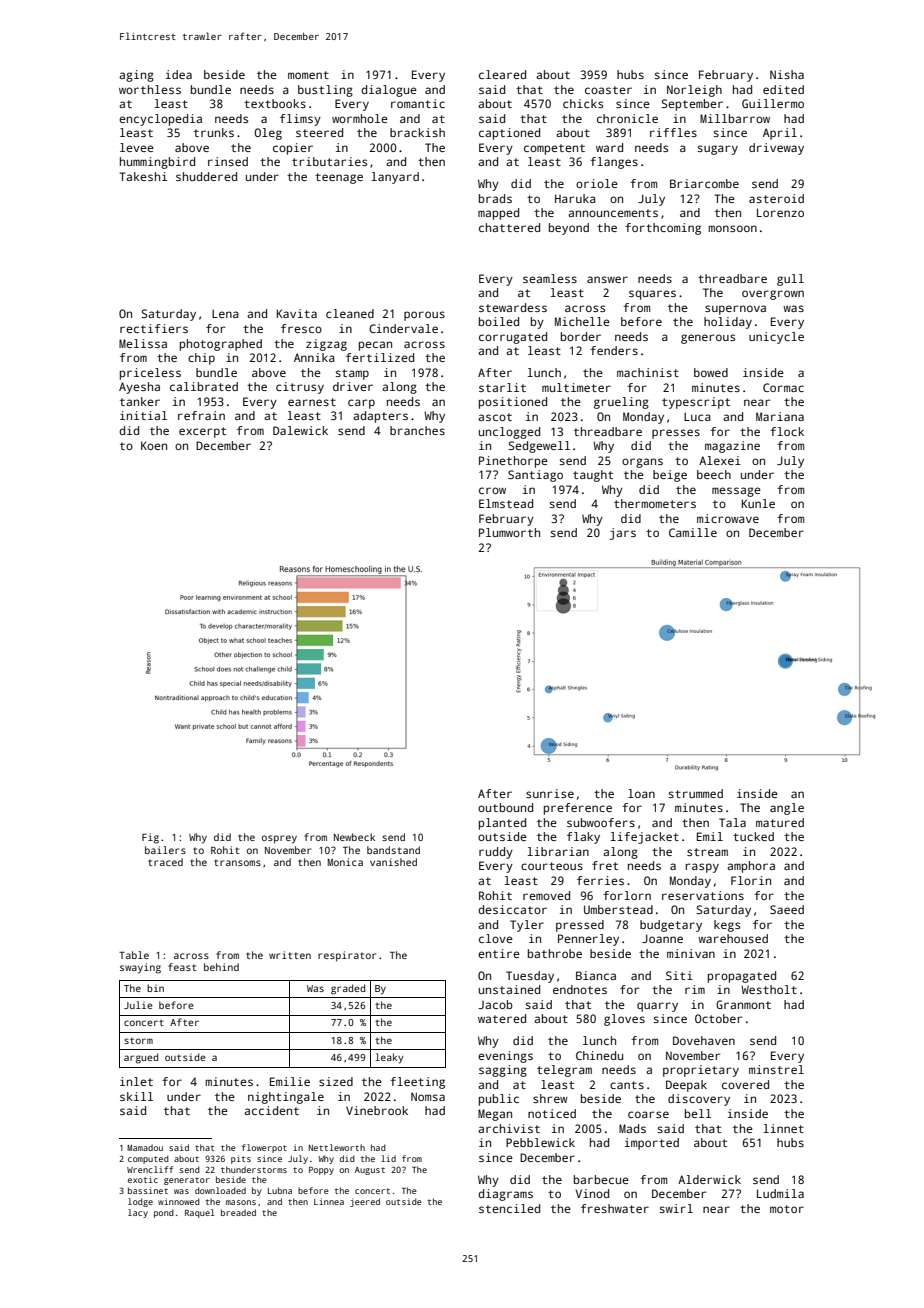  Describe the element at coordinates (395, 178) in the screenshot. I see `lanyard` at that location.
